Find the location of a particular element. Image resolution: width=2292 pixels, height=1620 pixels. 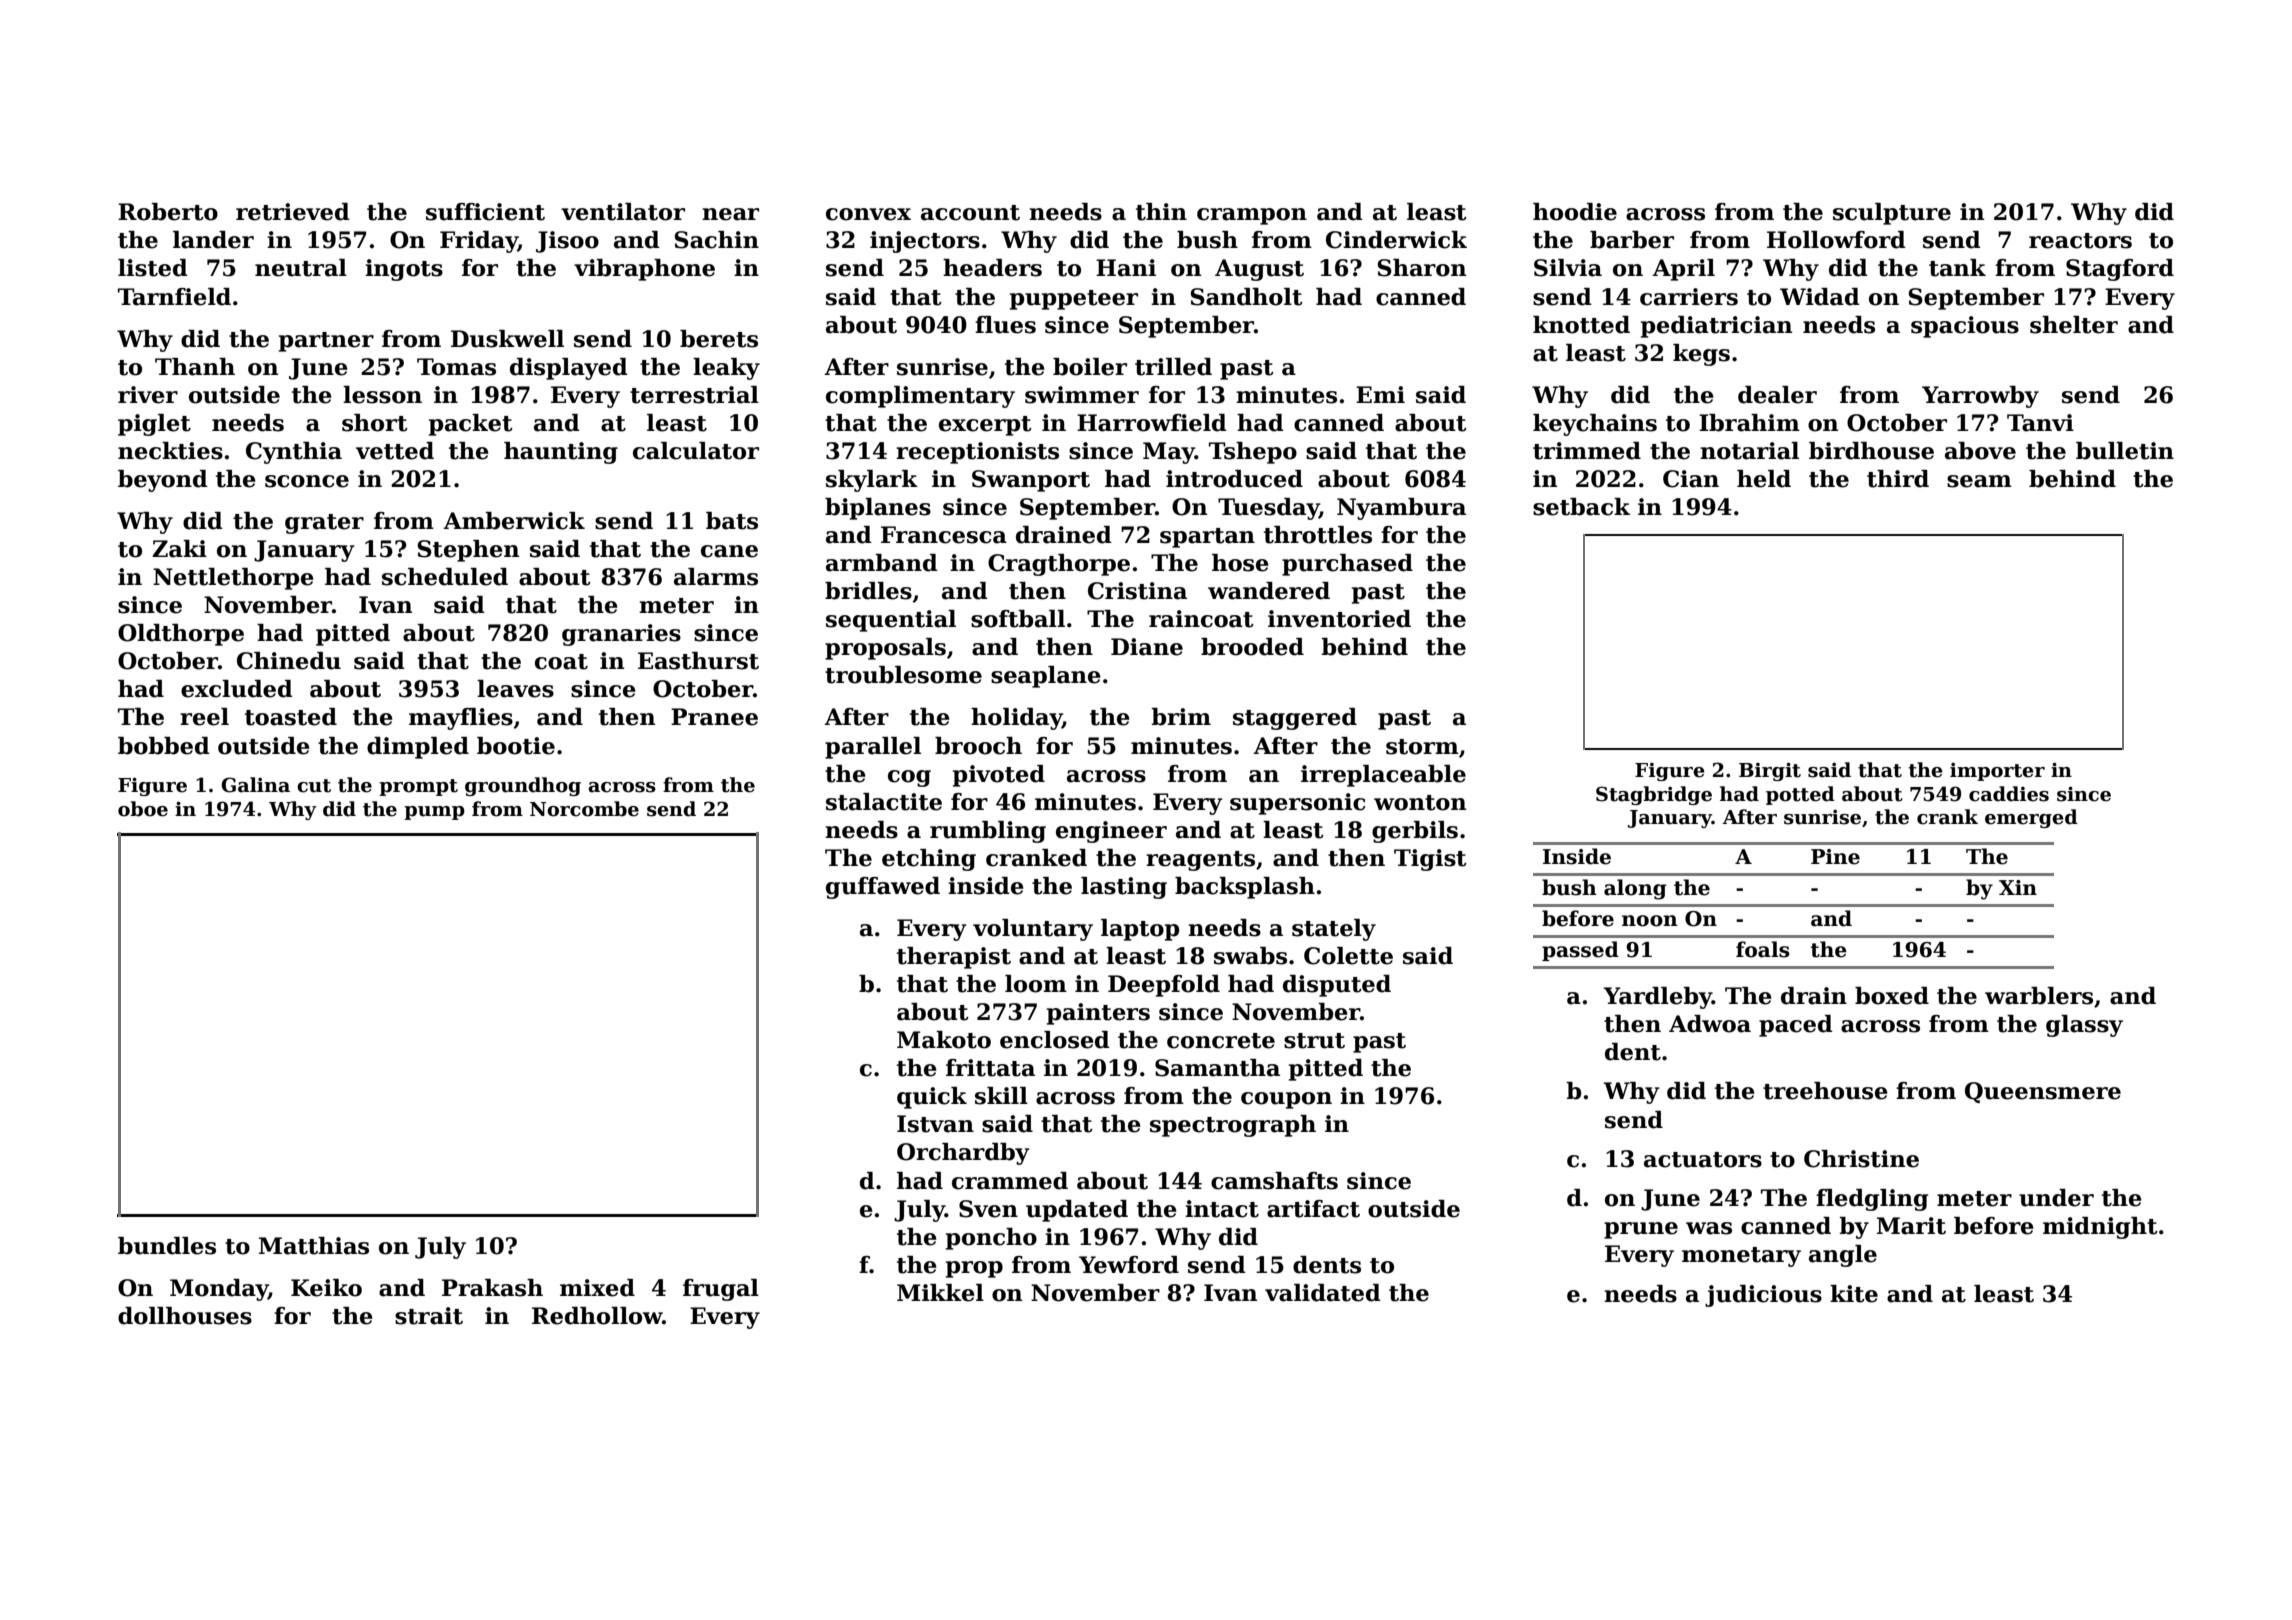

Widad is located at coordinates (1820, 297).
